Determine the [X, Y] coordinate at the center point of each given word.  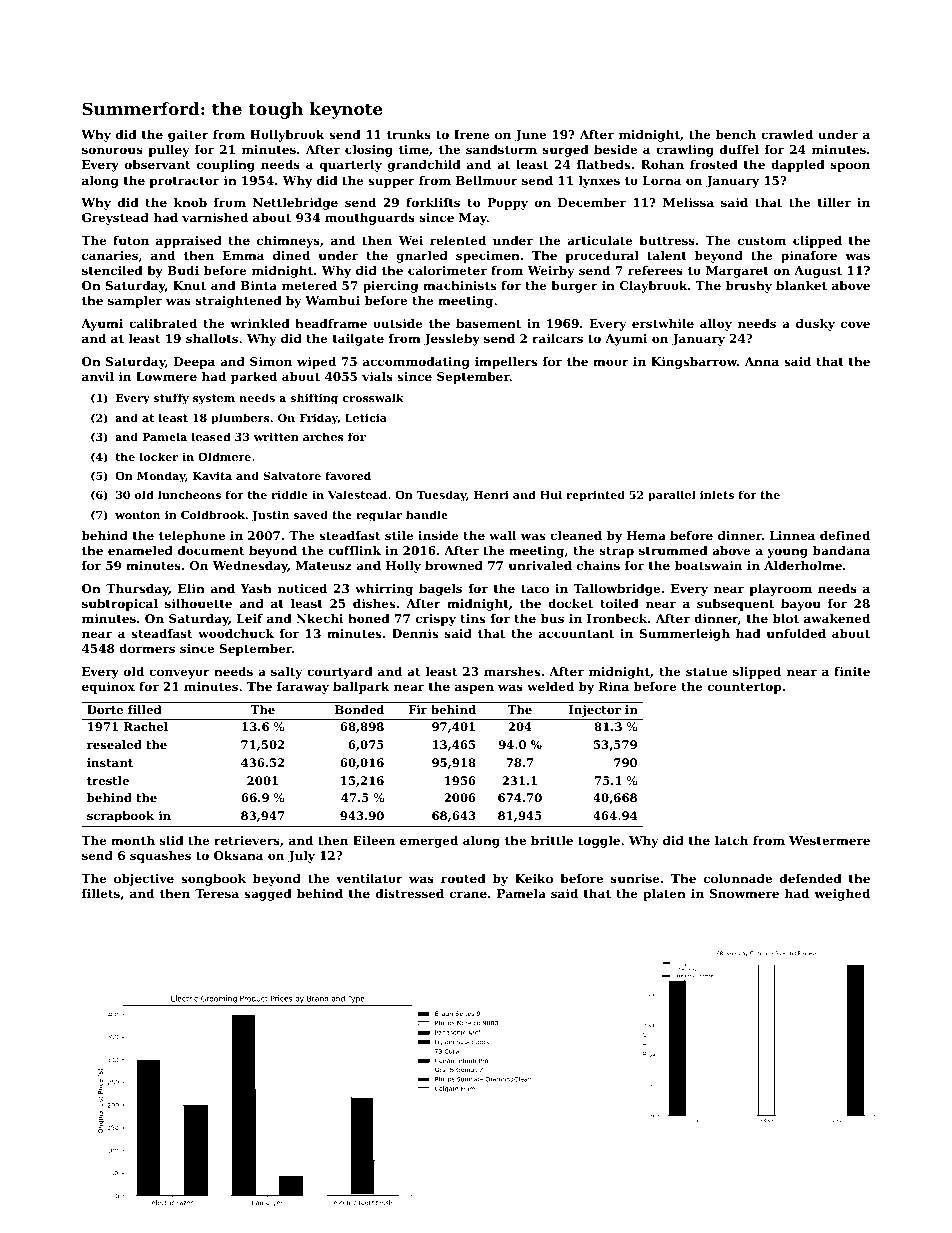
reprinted [595, 496]
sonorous [112, 150]
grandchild [424, 166]
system [214, 399]
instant [110, 762]
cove [855, 324]
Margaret [737, 272]
